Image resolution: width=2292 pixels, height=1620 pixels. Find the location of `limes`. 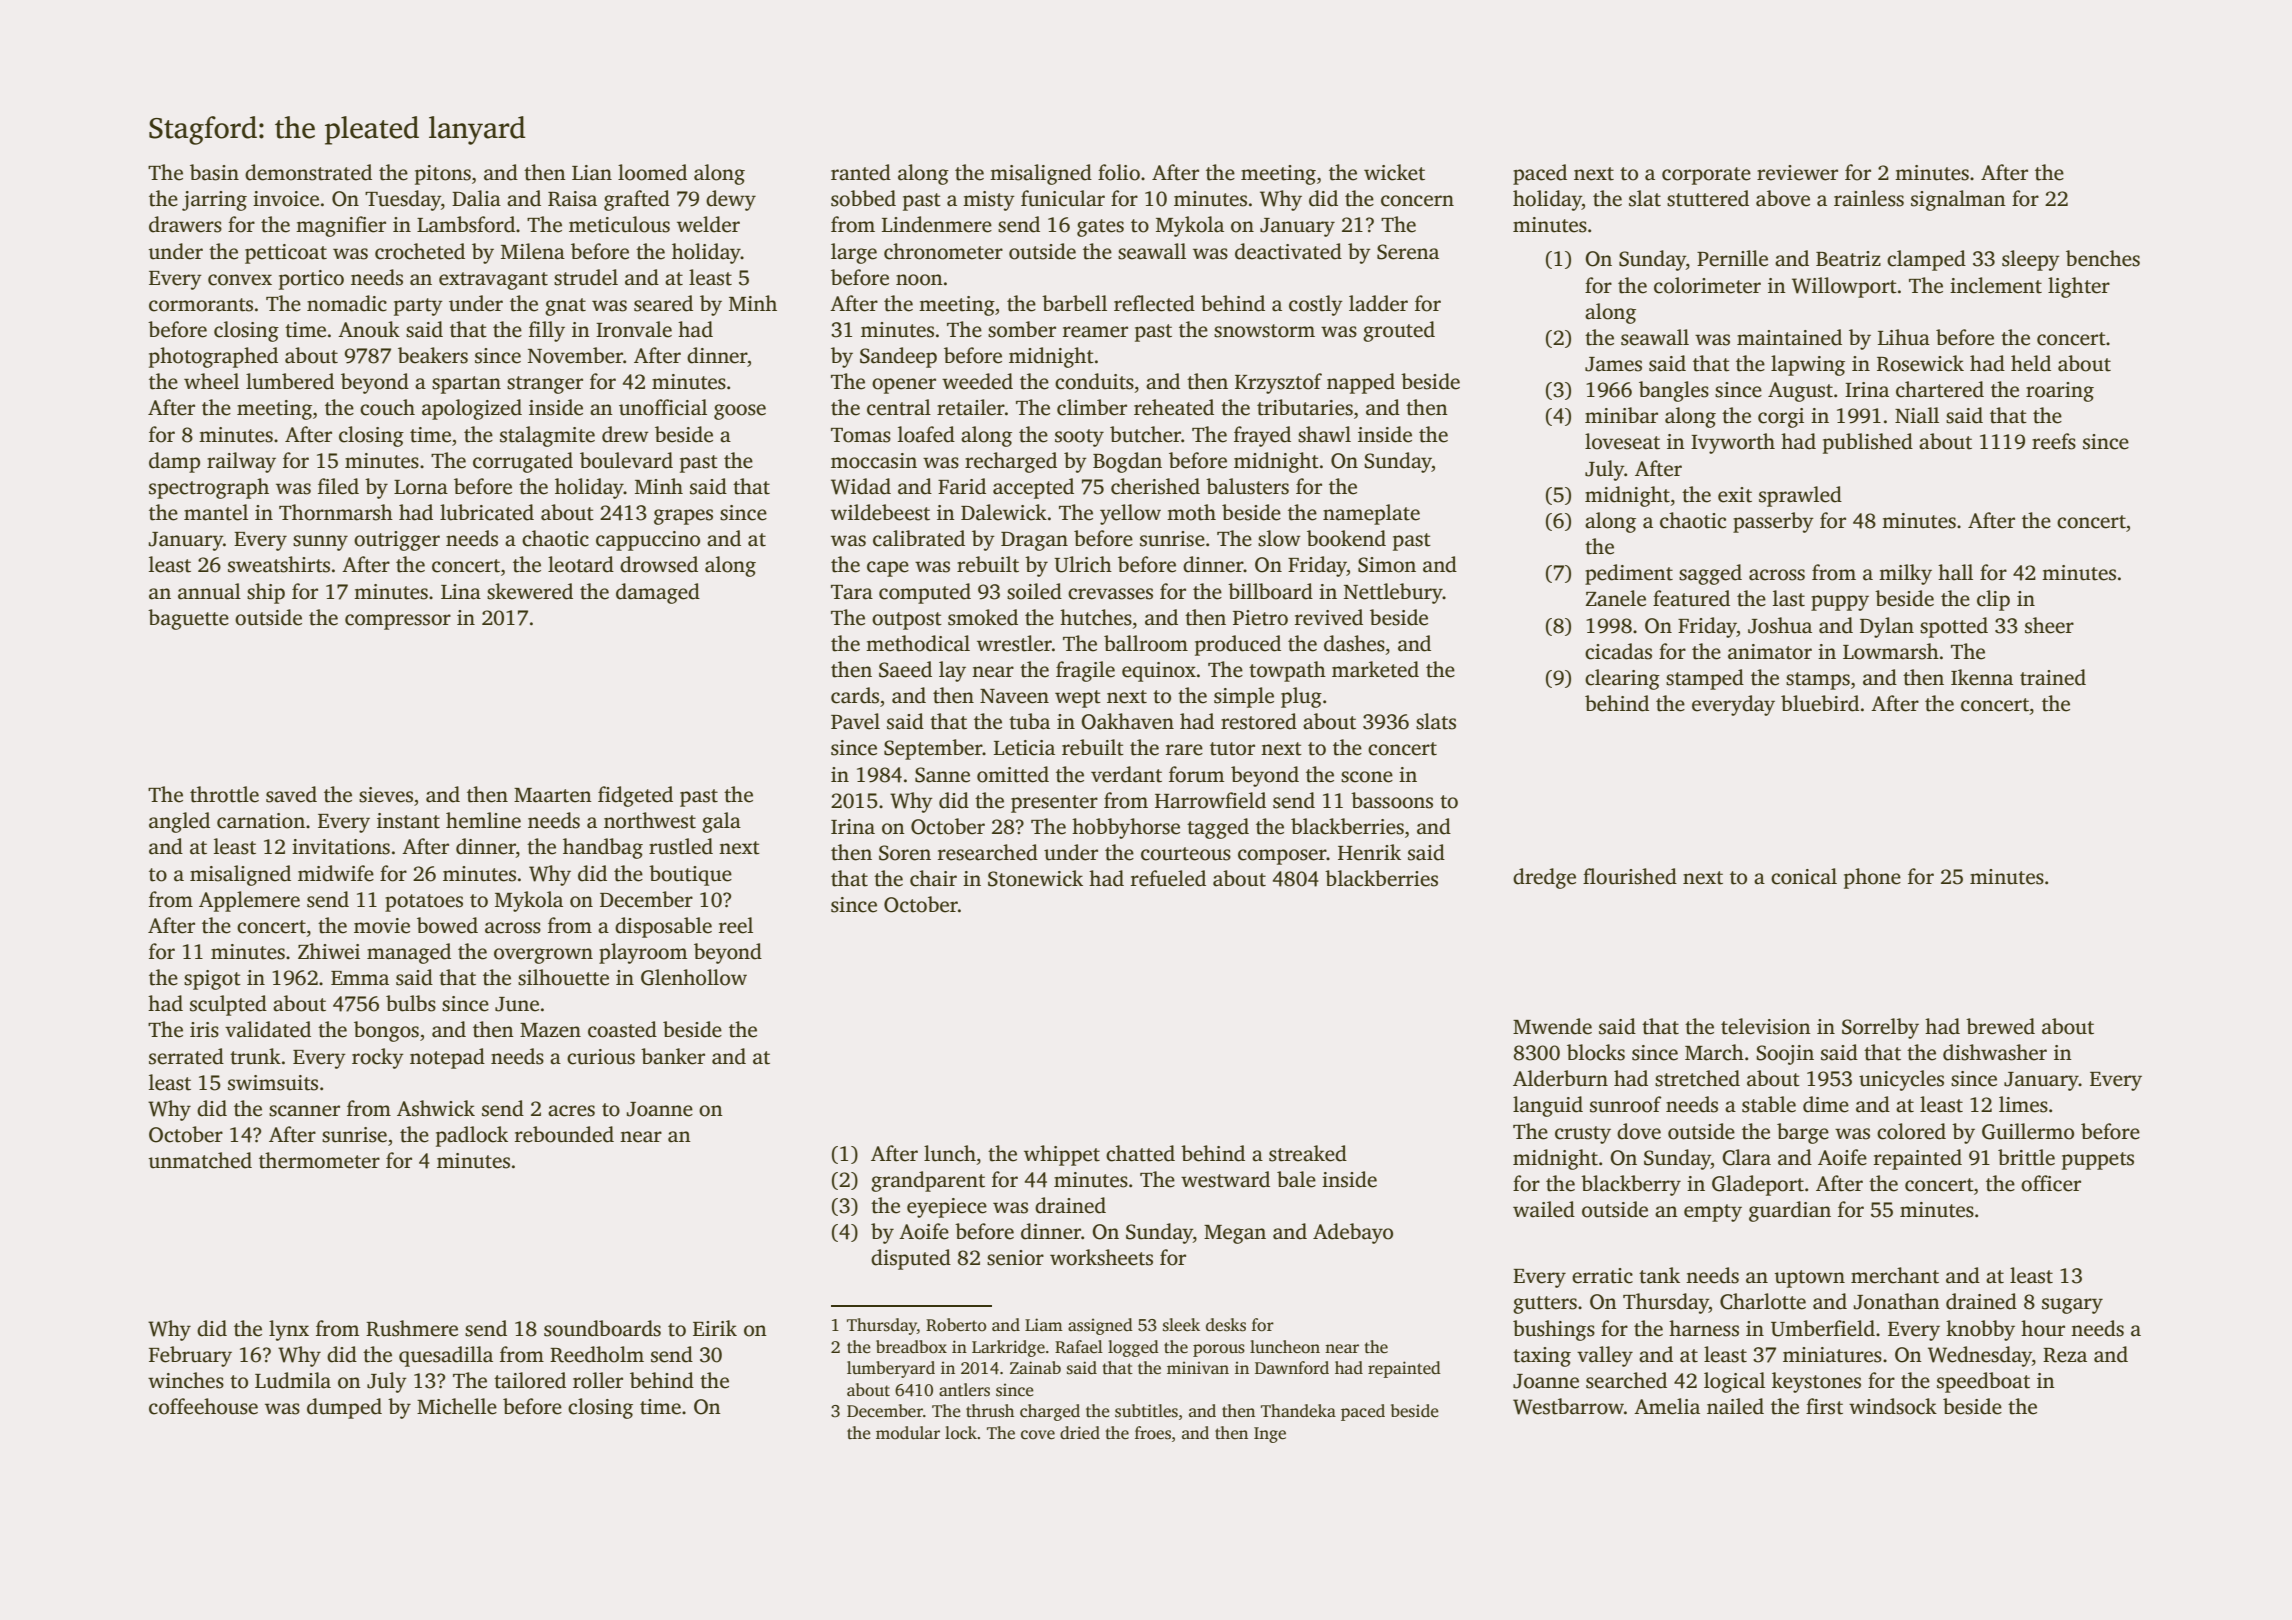

limes is located at coordinates (2023, 1104).
